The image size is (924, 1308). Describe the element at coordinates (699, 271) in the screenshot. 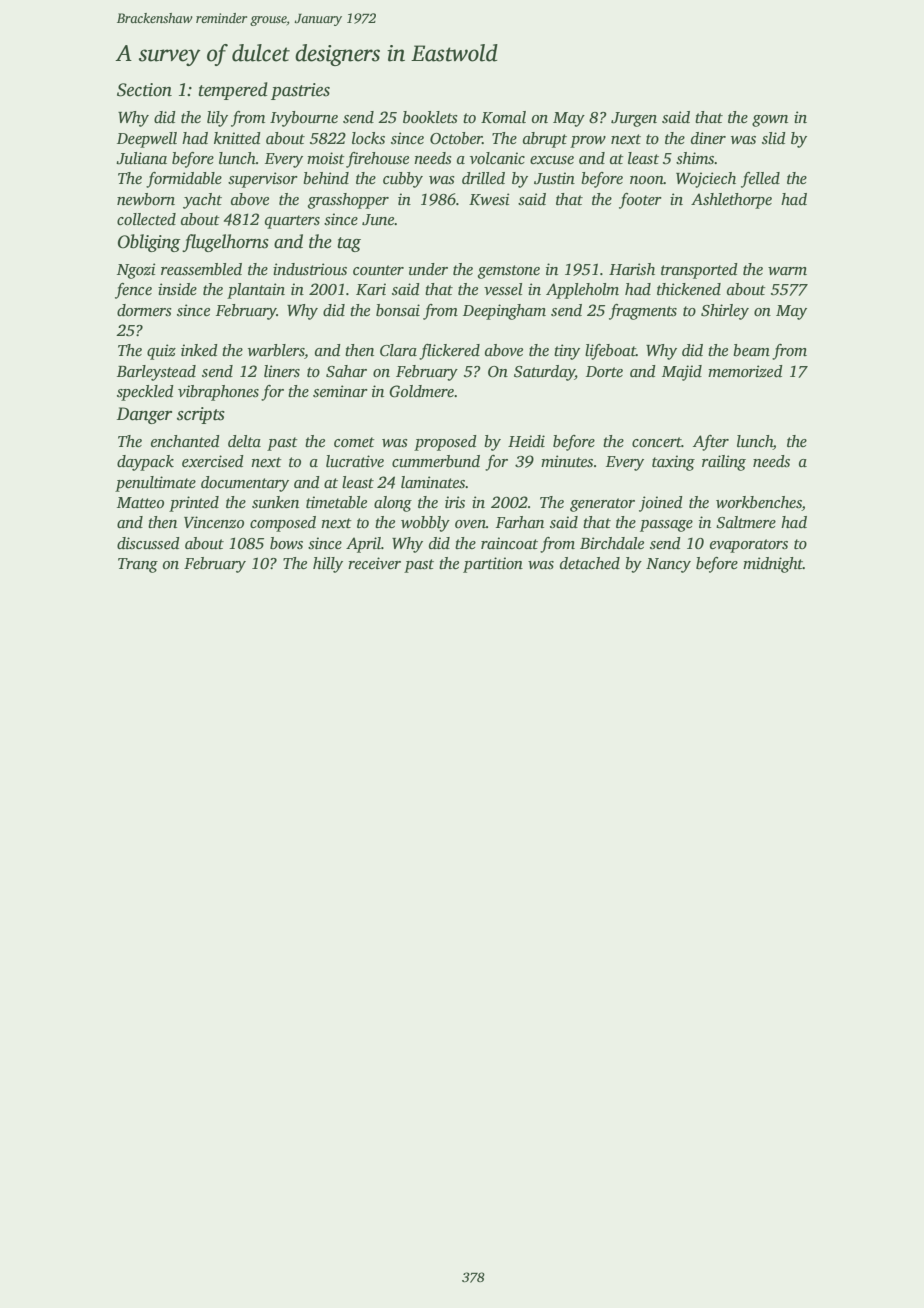

I see `transported` at that location.
